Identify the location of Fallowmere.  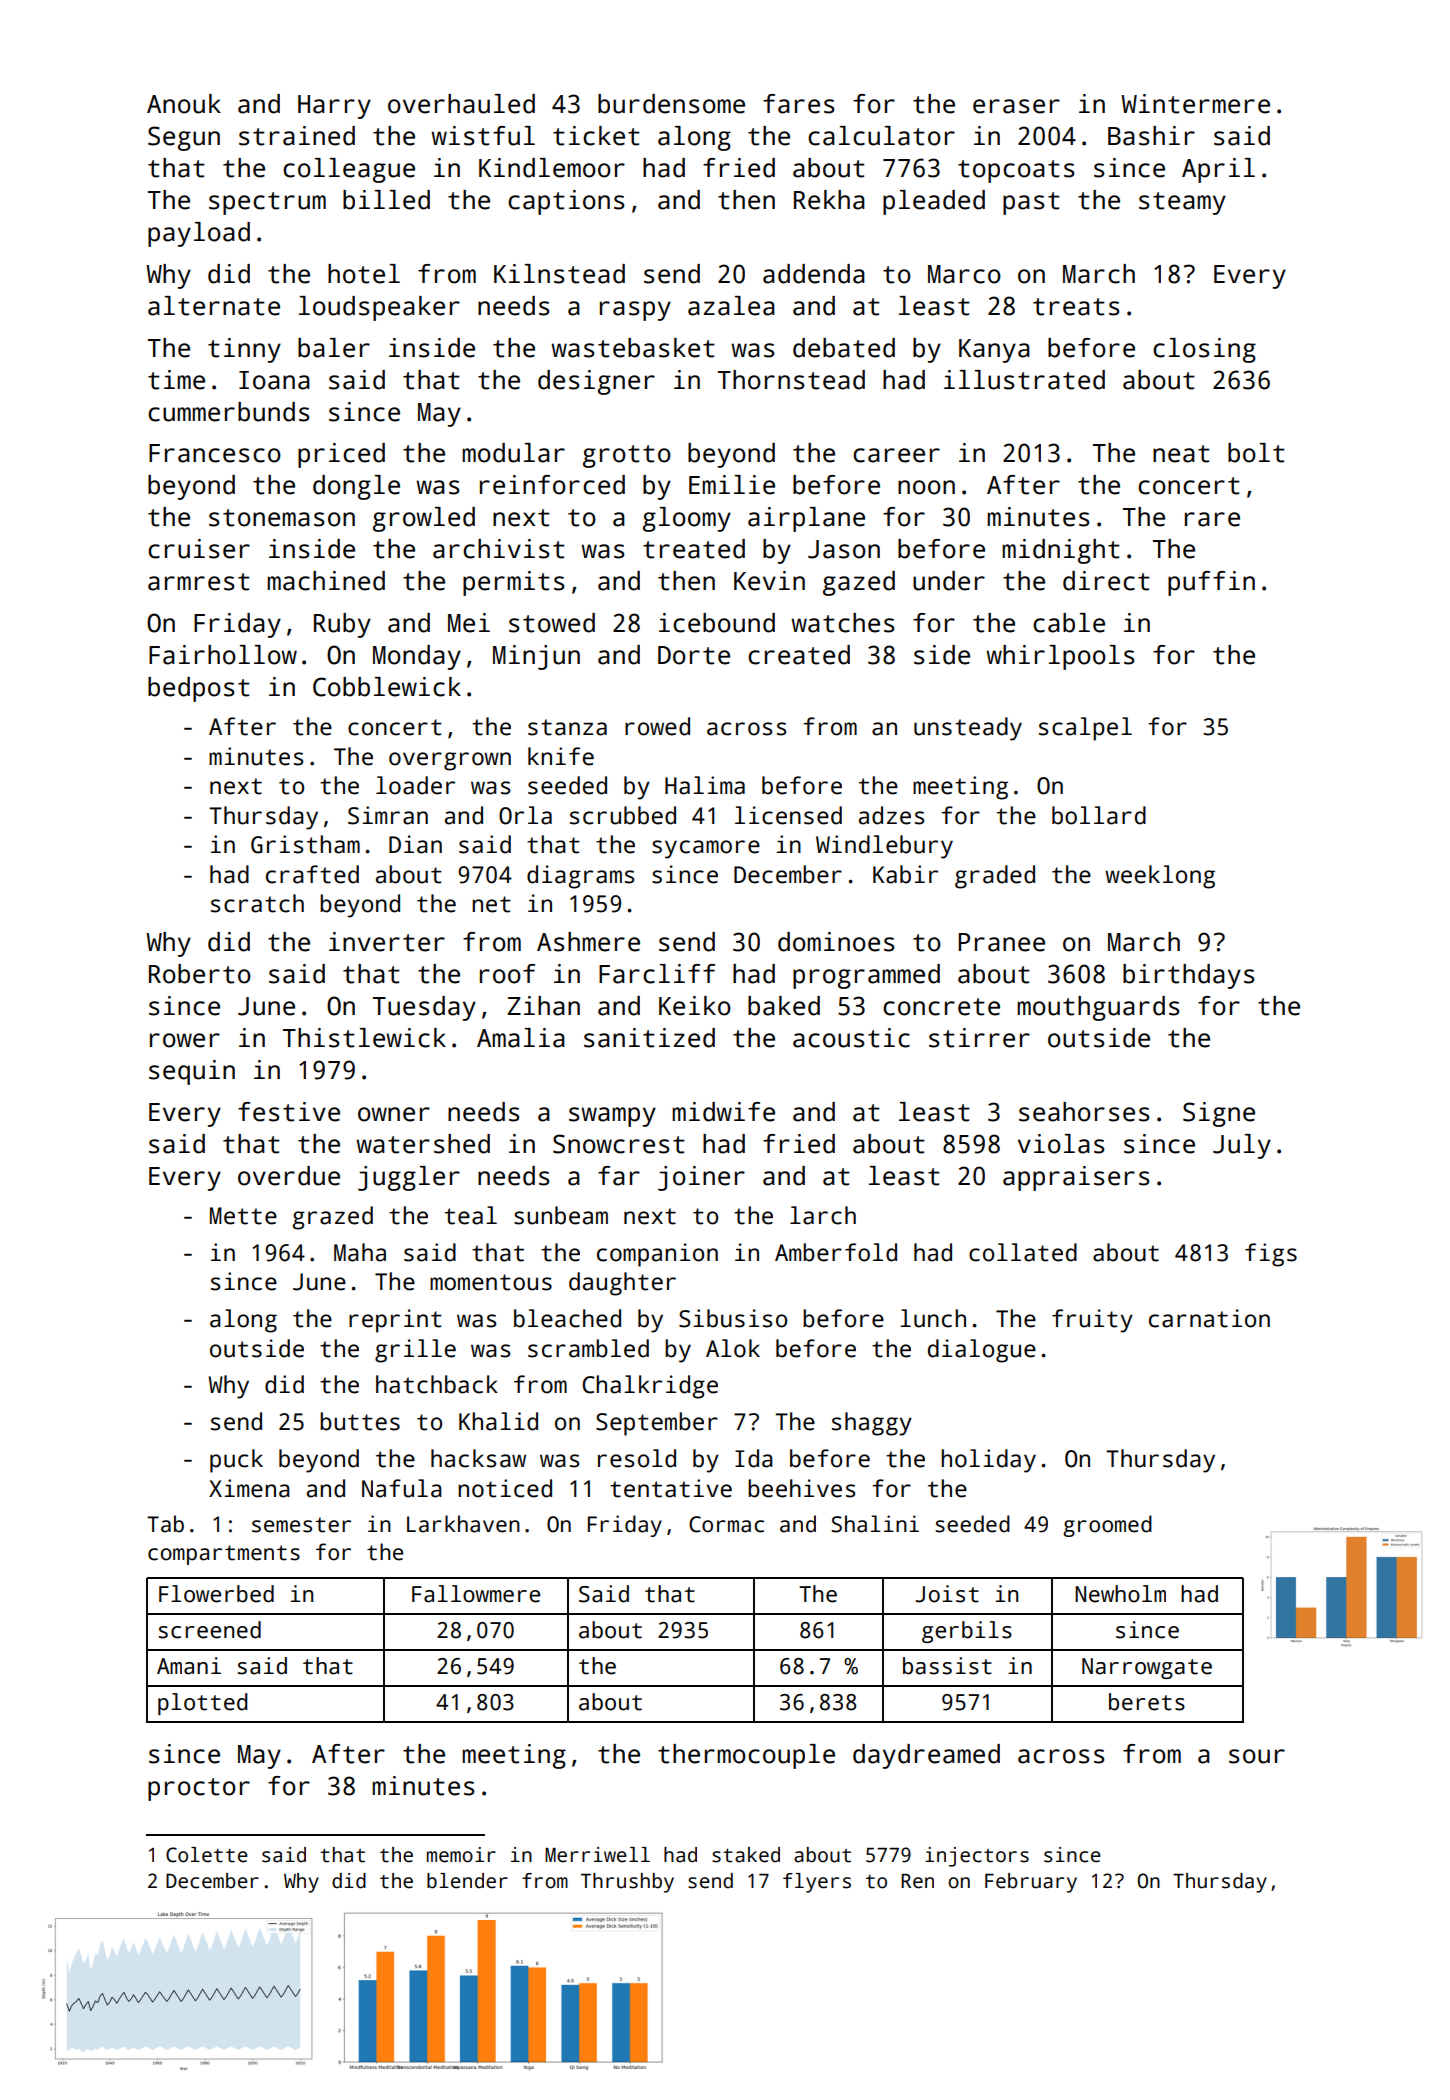
(476, 1594).
